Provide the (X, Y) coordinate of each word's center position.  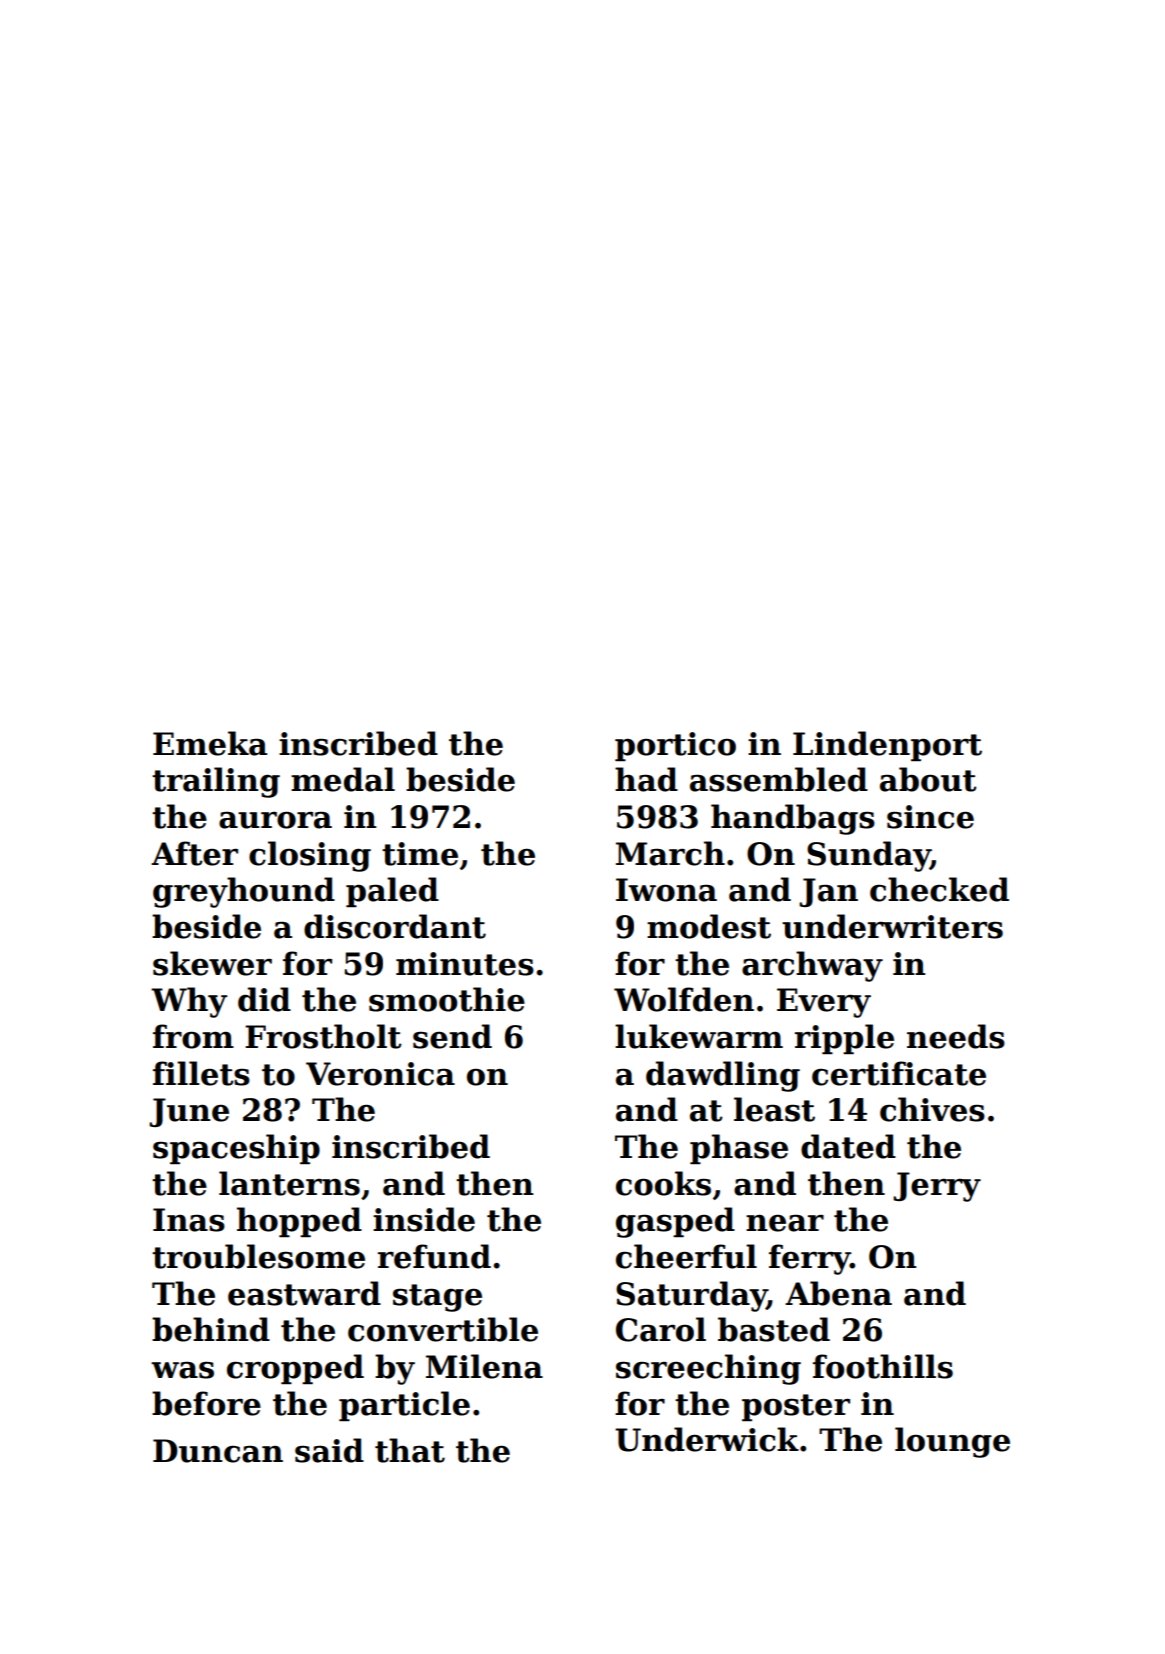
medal (343, 779)
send (452, 1036)
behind (211, 1329)
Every (824, 1003)
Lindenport (887, 746)
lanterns (289, 1183)
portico (675, 746)
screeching (708, 1369)
